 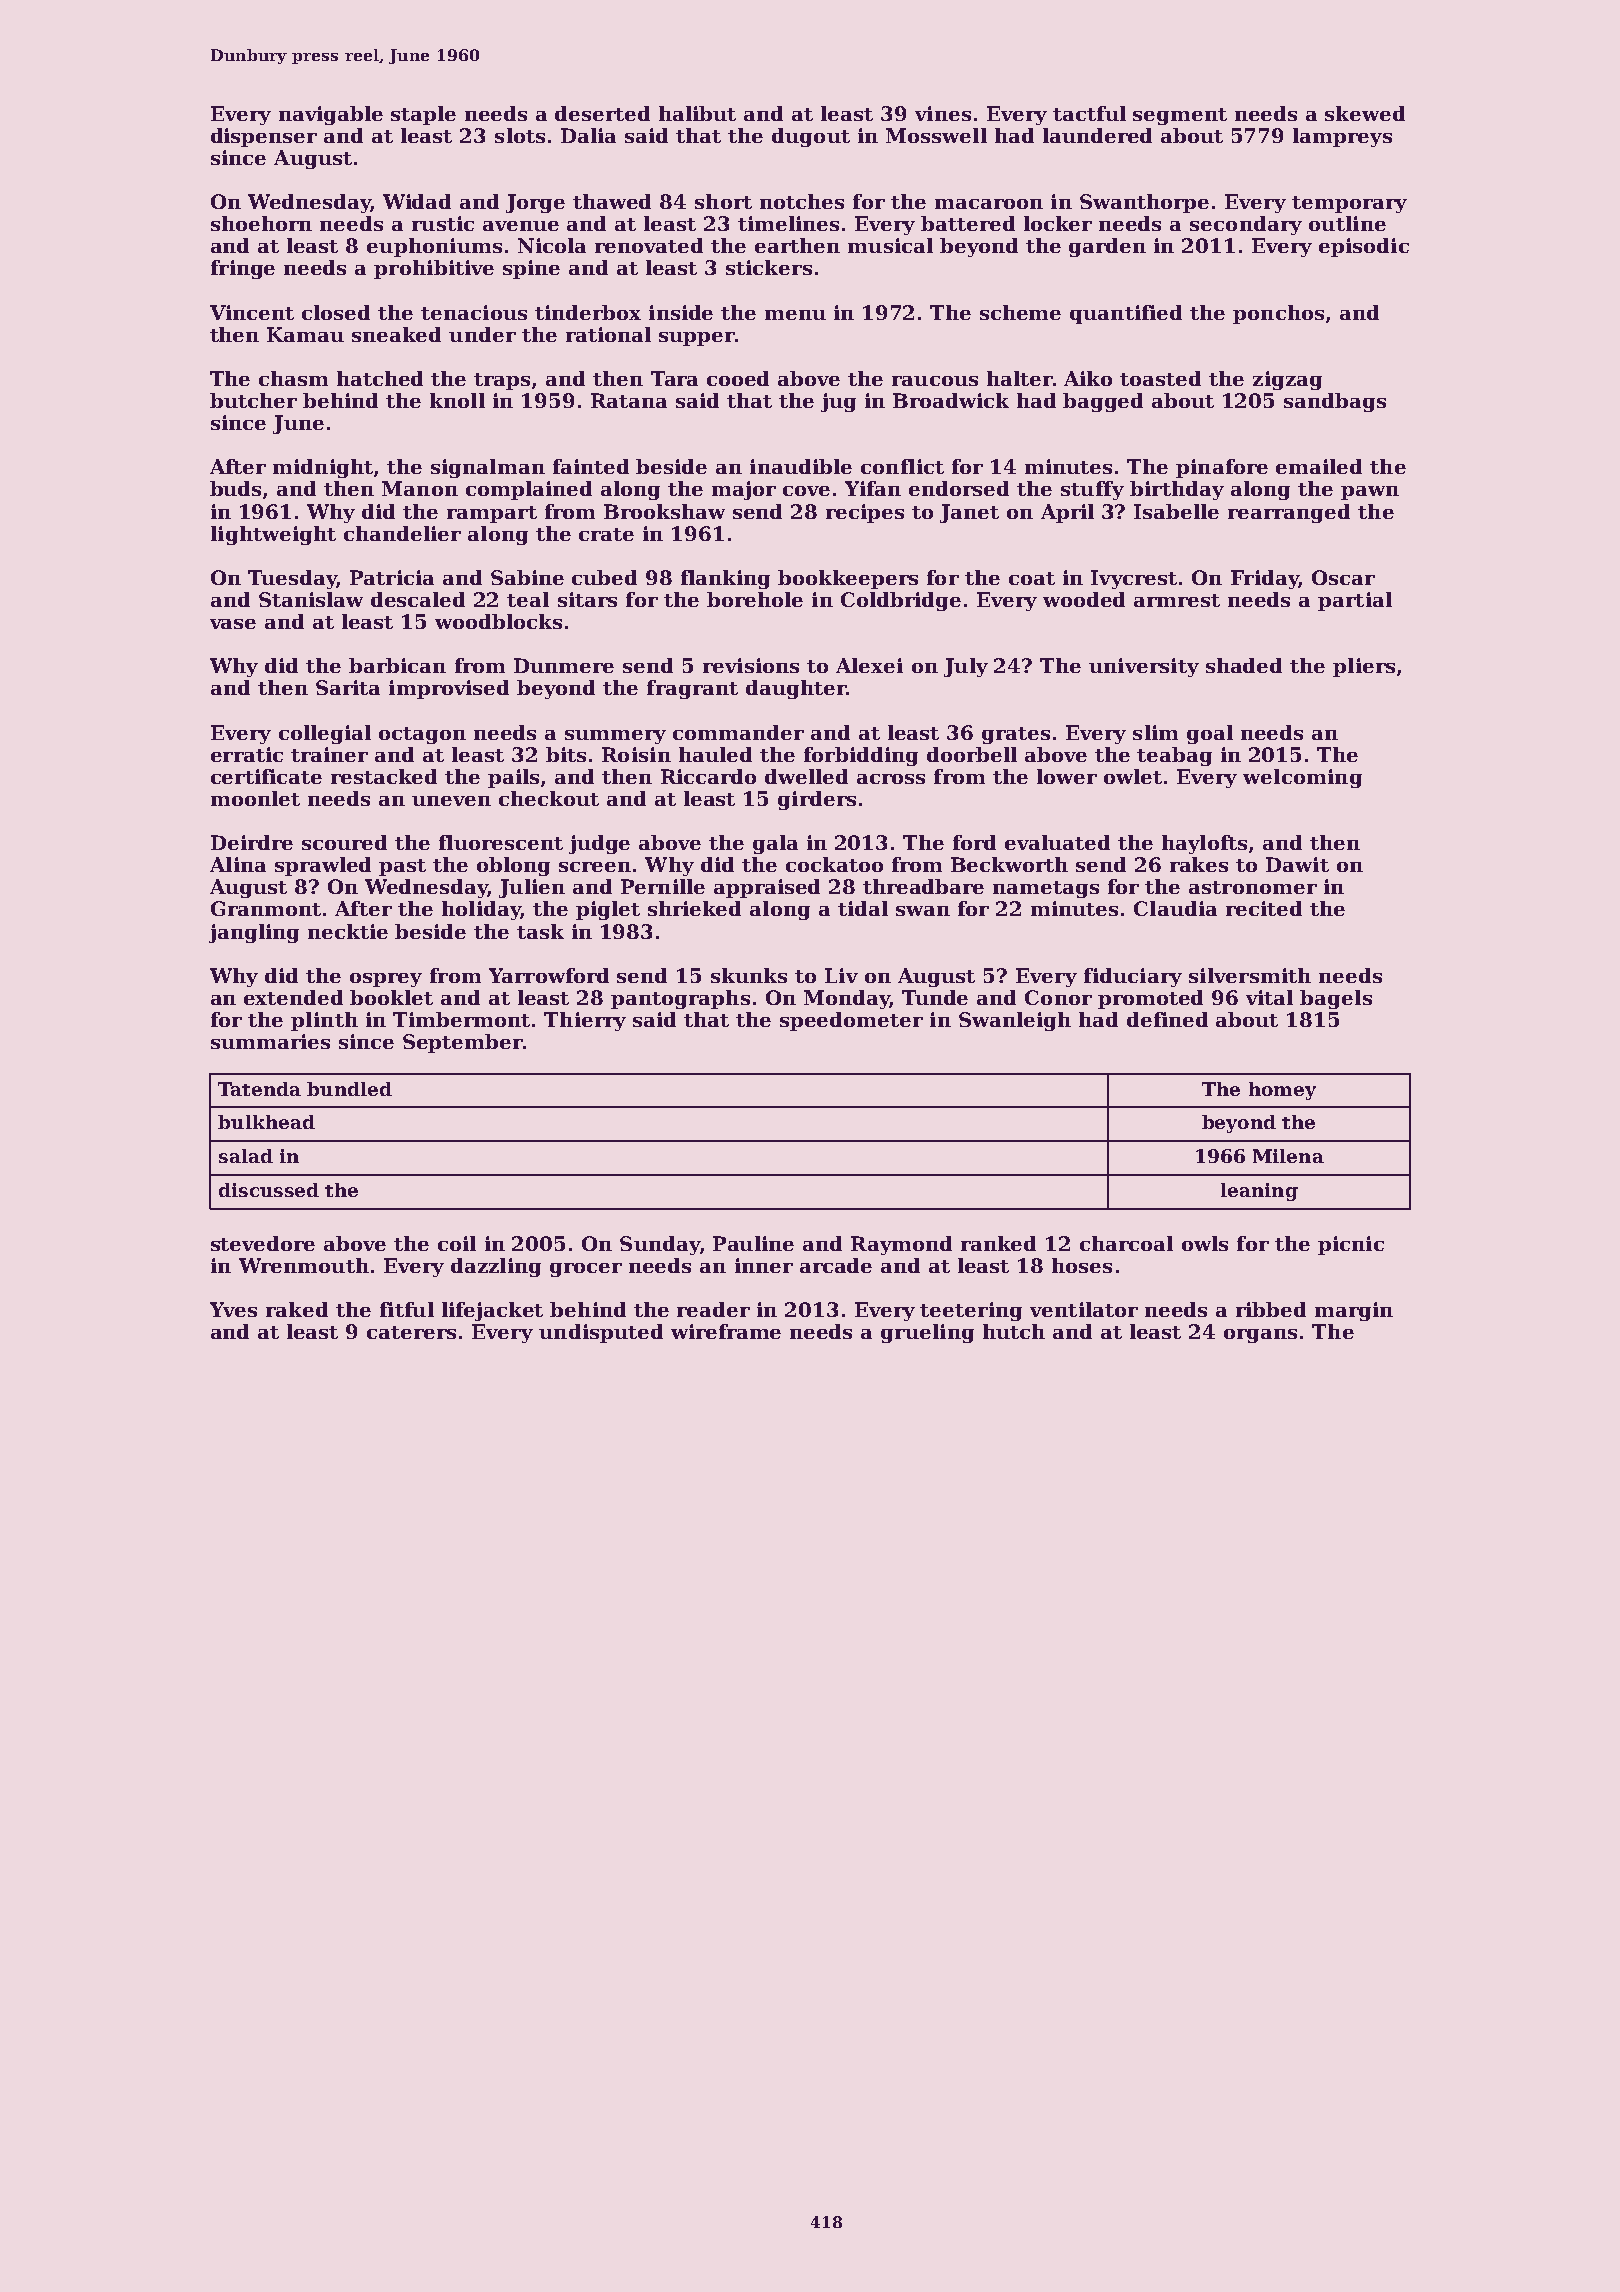 What do you see at coordinates (841, 975) in the document?
I see `Liv` at bounding box center [841, 975].
